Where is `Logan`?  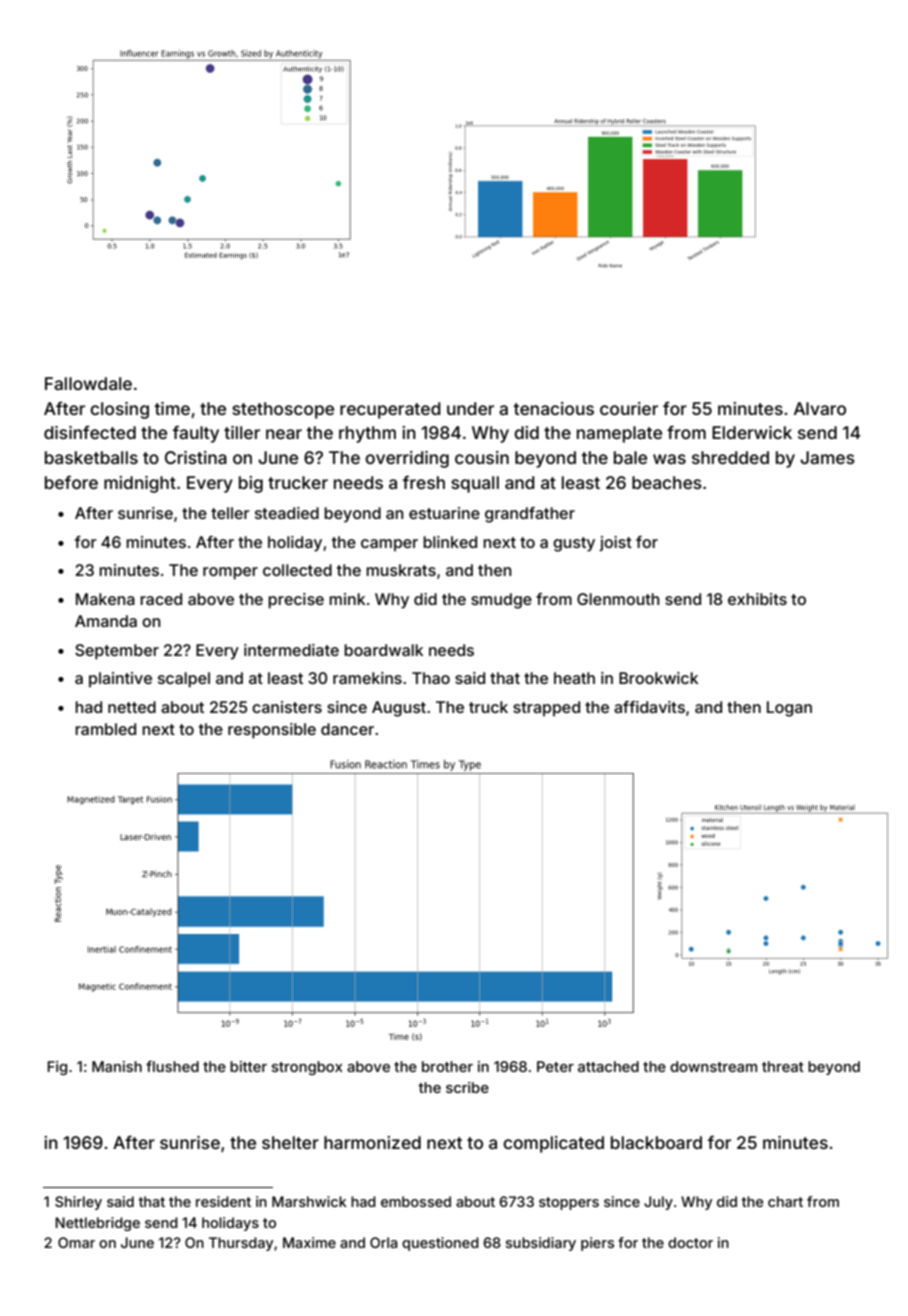
Logan is located at coordinates (789, 709).
